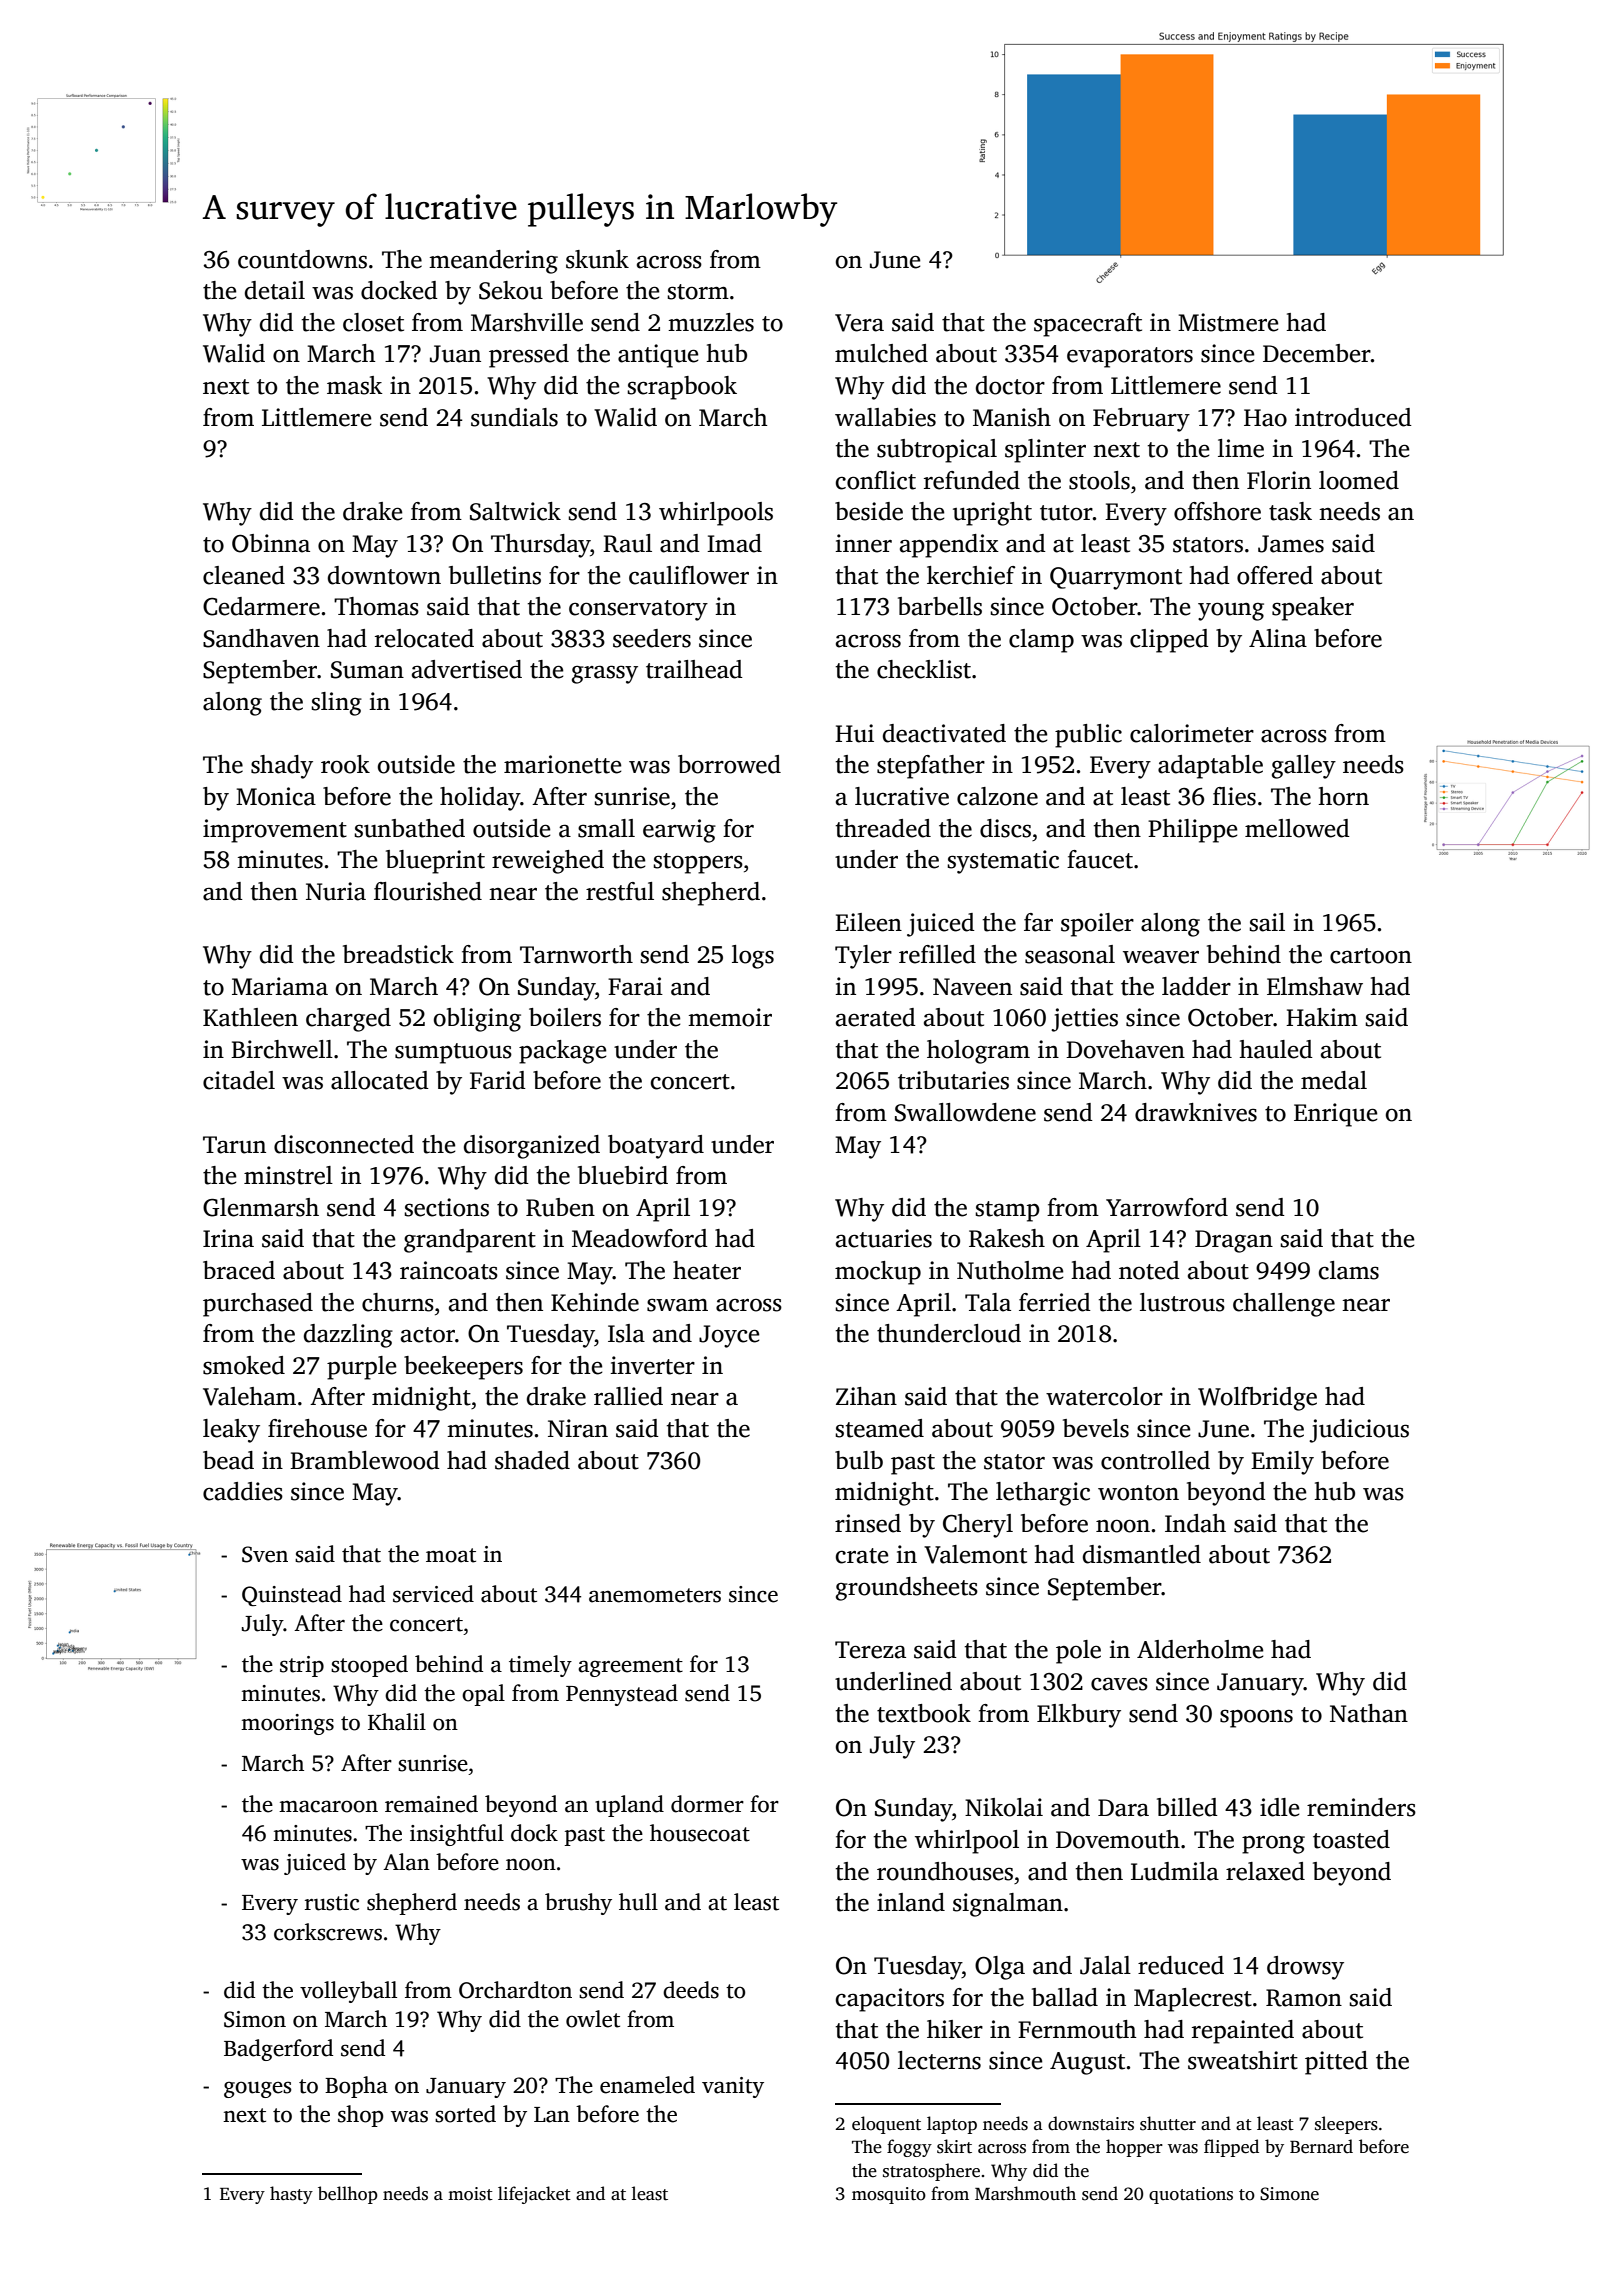 Image resolution: width=1620 pixels, height=2292 pixels. What do you see at coordinates (890, 2000) in the document?
I see `capacitors` at bounding box center [890, 2000].
